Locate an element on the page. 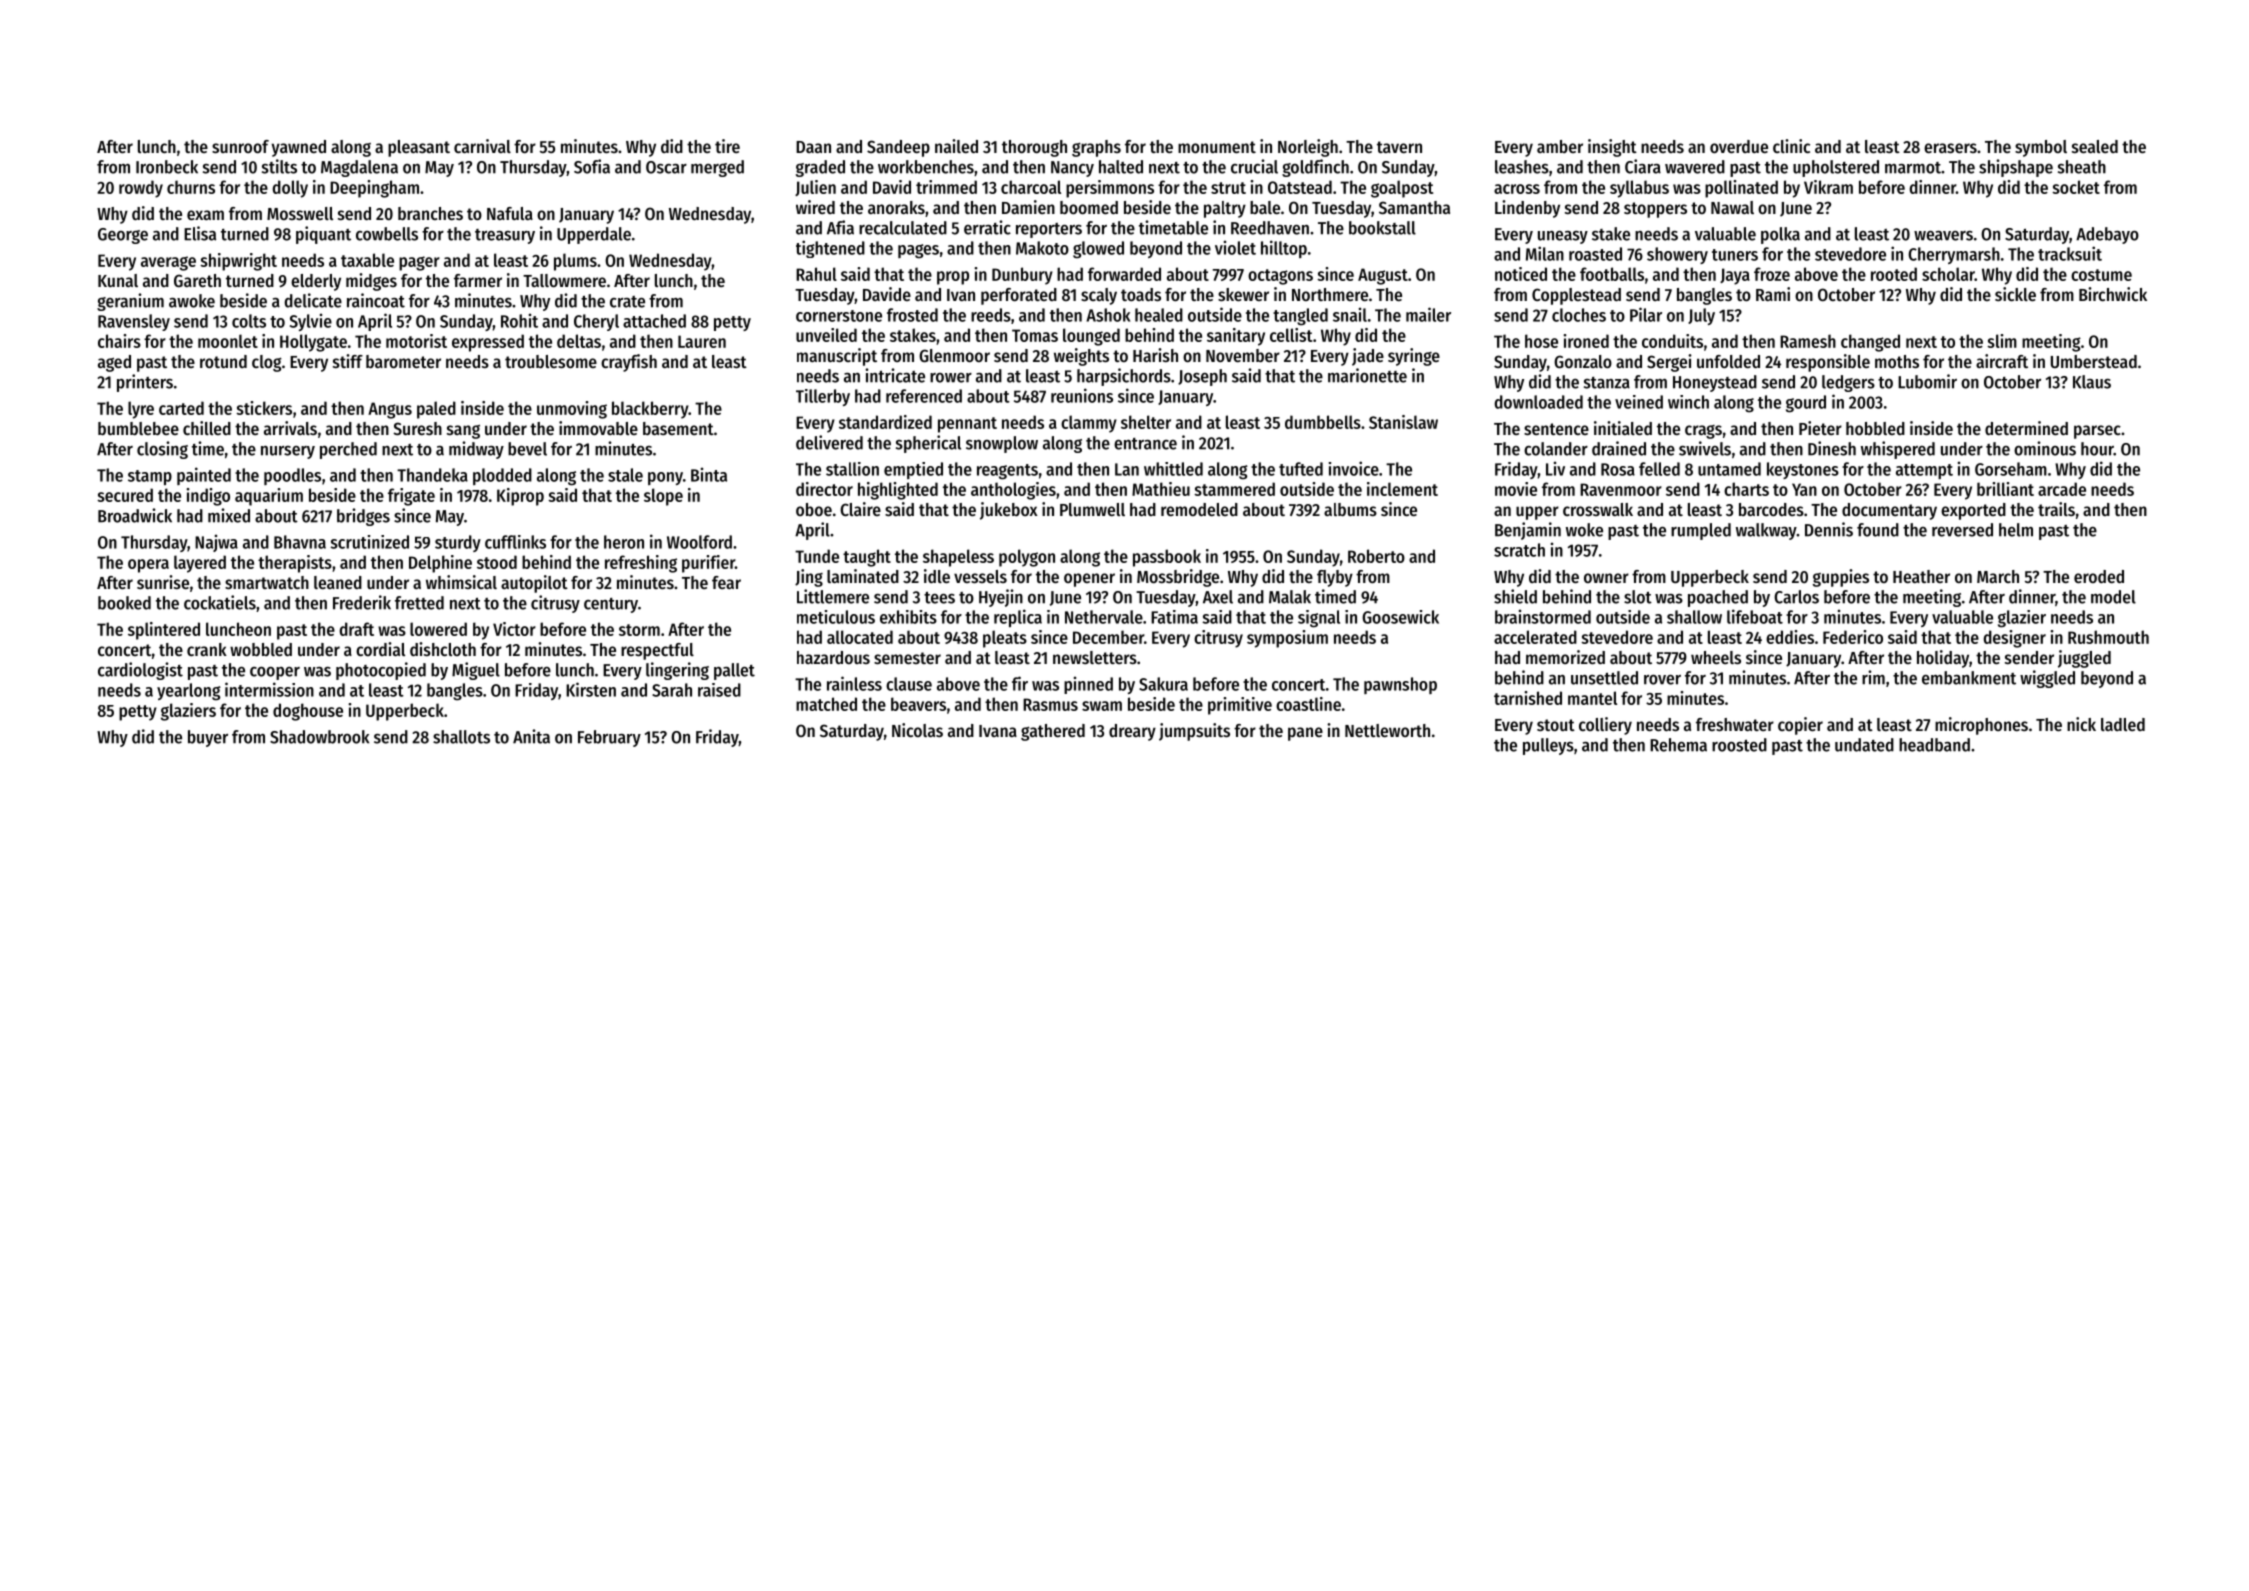  sunroof is located at coordinates (240, 146).
